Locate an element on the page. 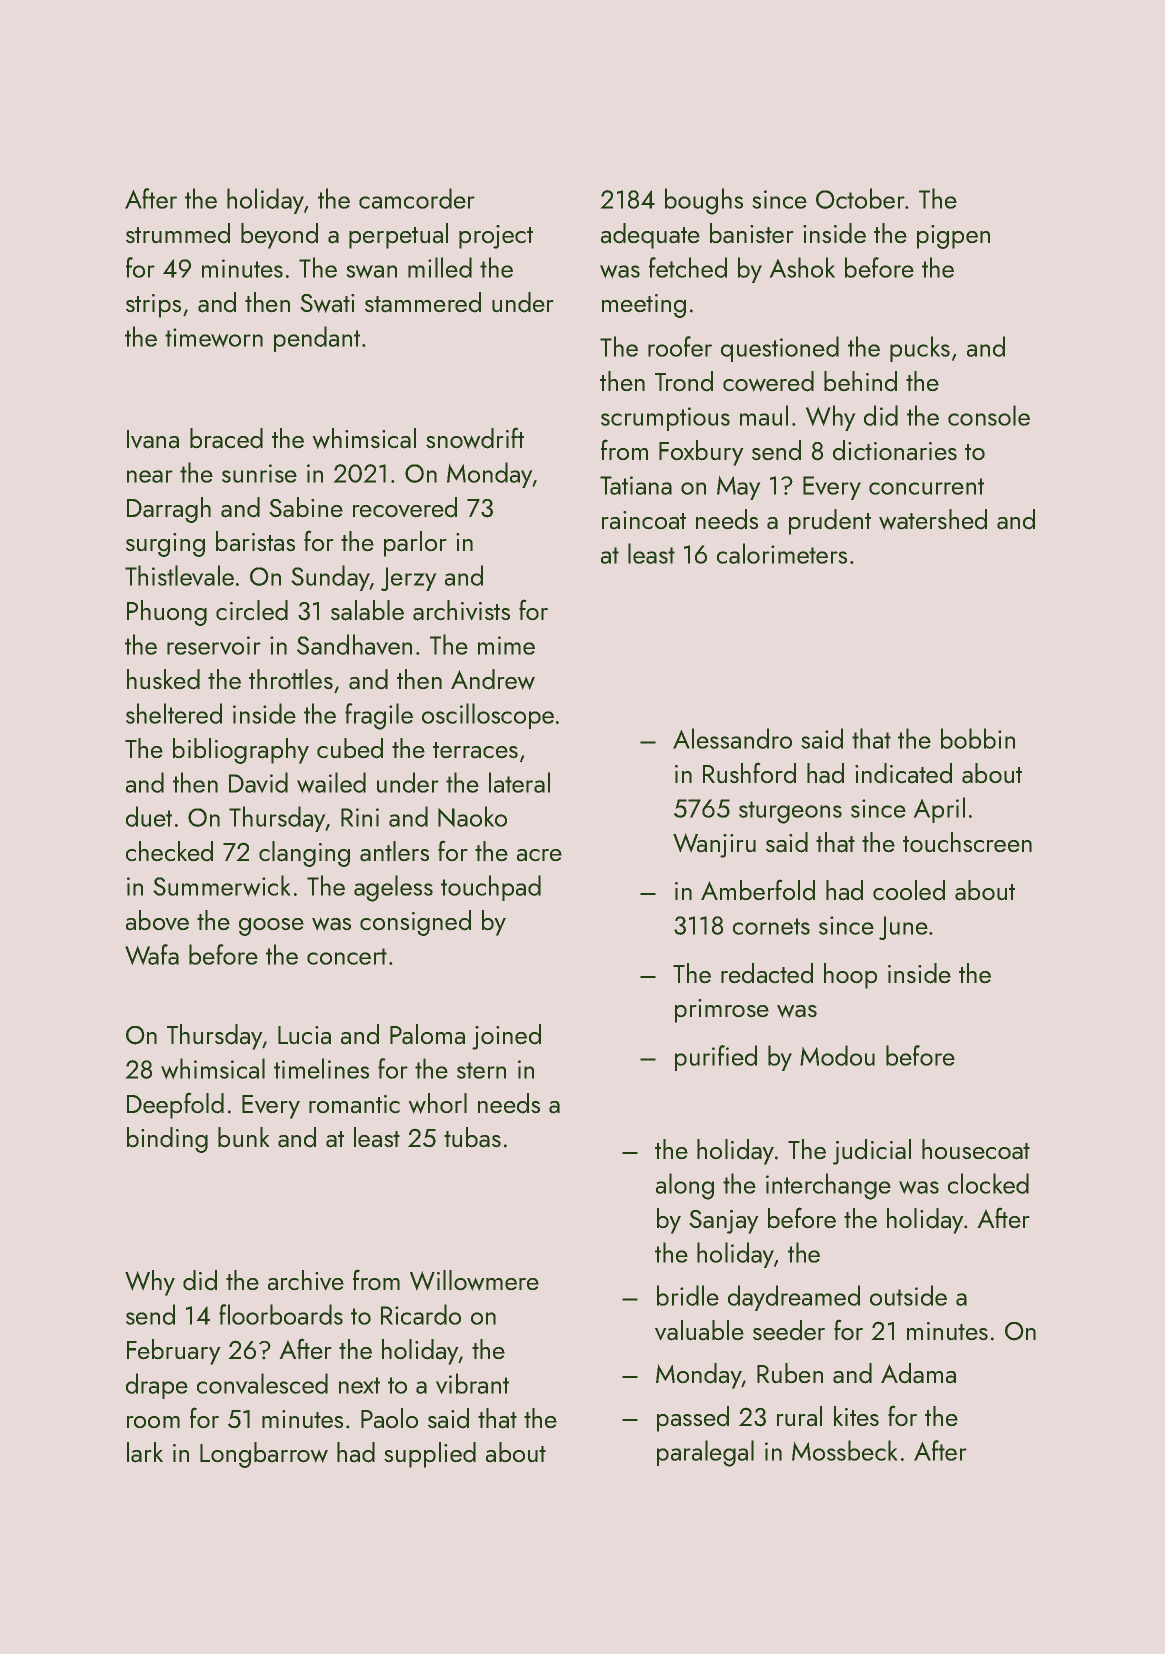 The width and height of the image is (1165, 1654). archive is located at coordinates (306, 1280).
